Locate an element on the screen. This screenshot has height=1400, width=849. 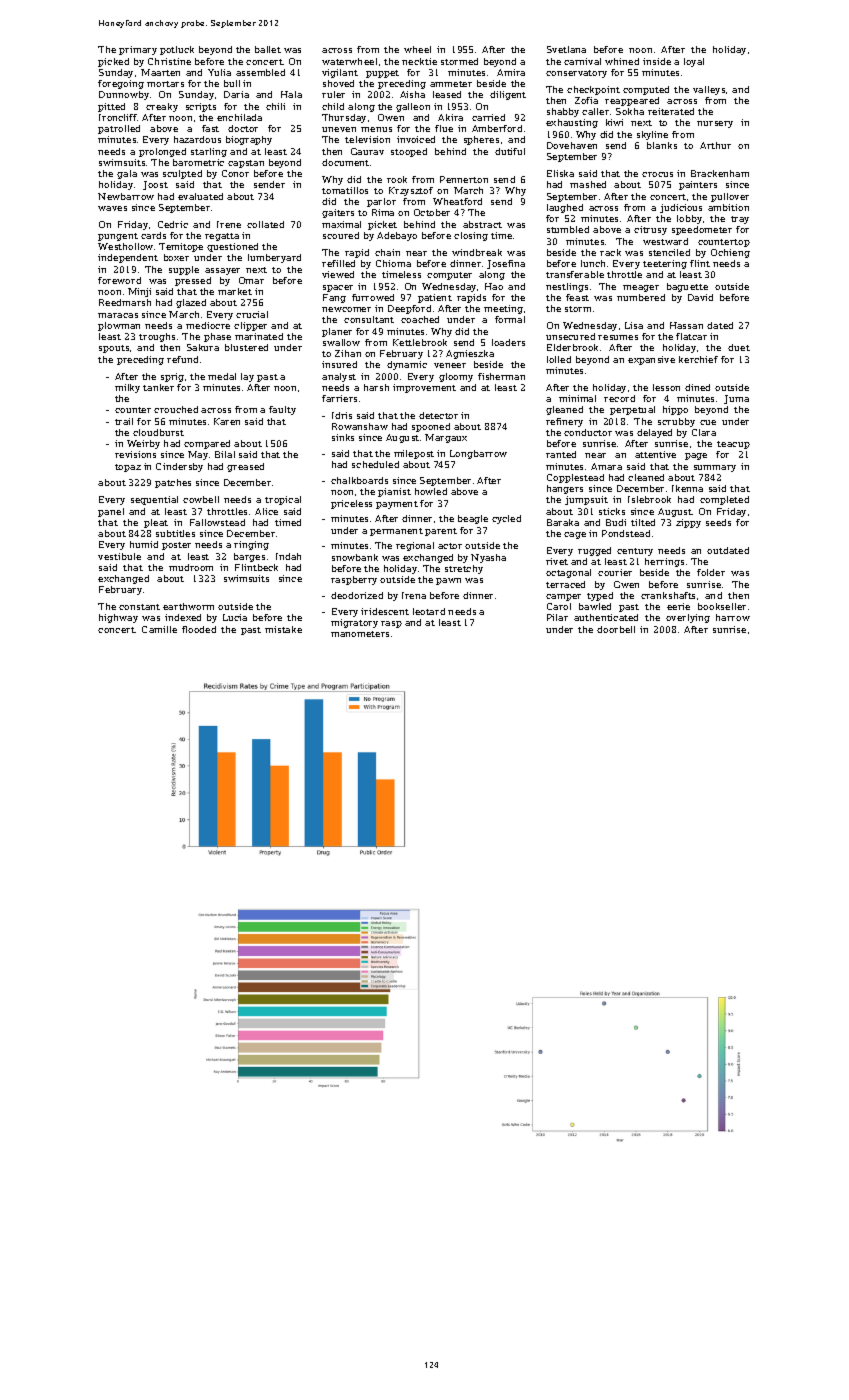
ammeter is located at coordinates (451, 84).
